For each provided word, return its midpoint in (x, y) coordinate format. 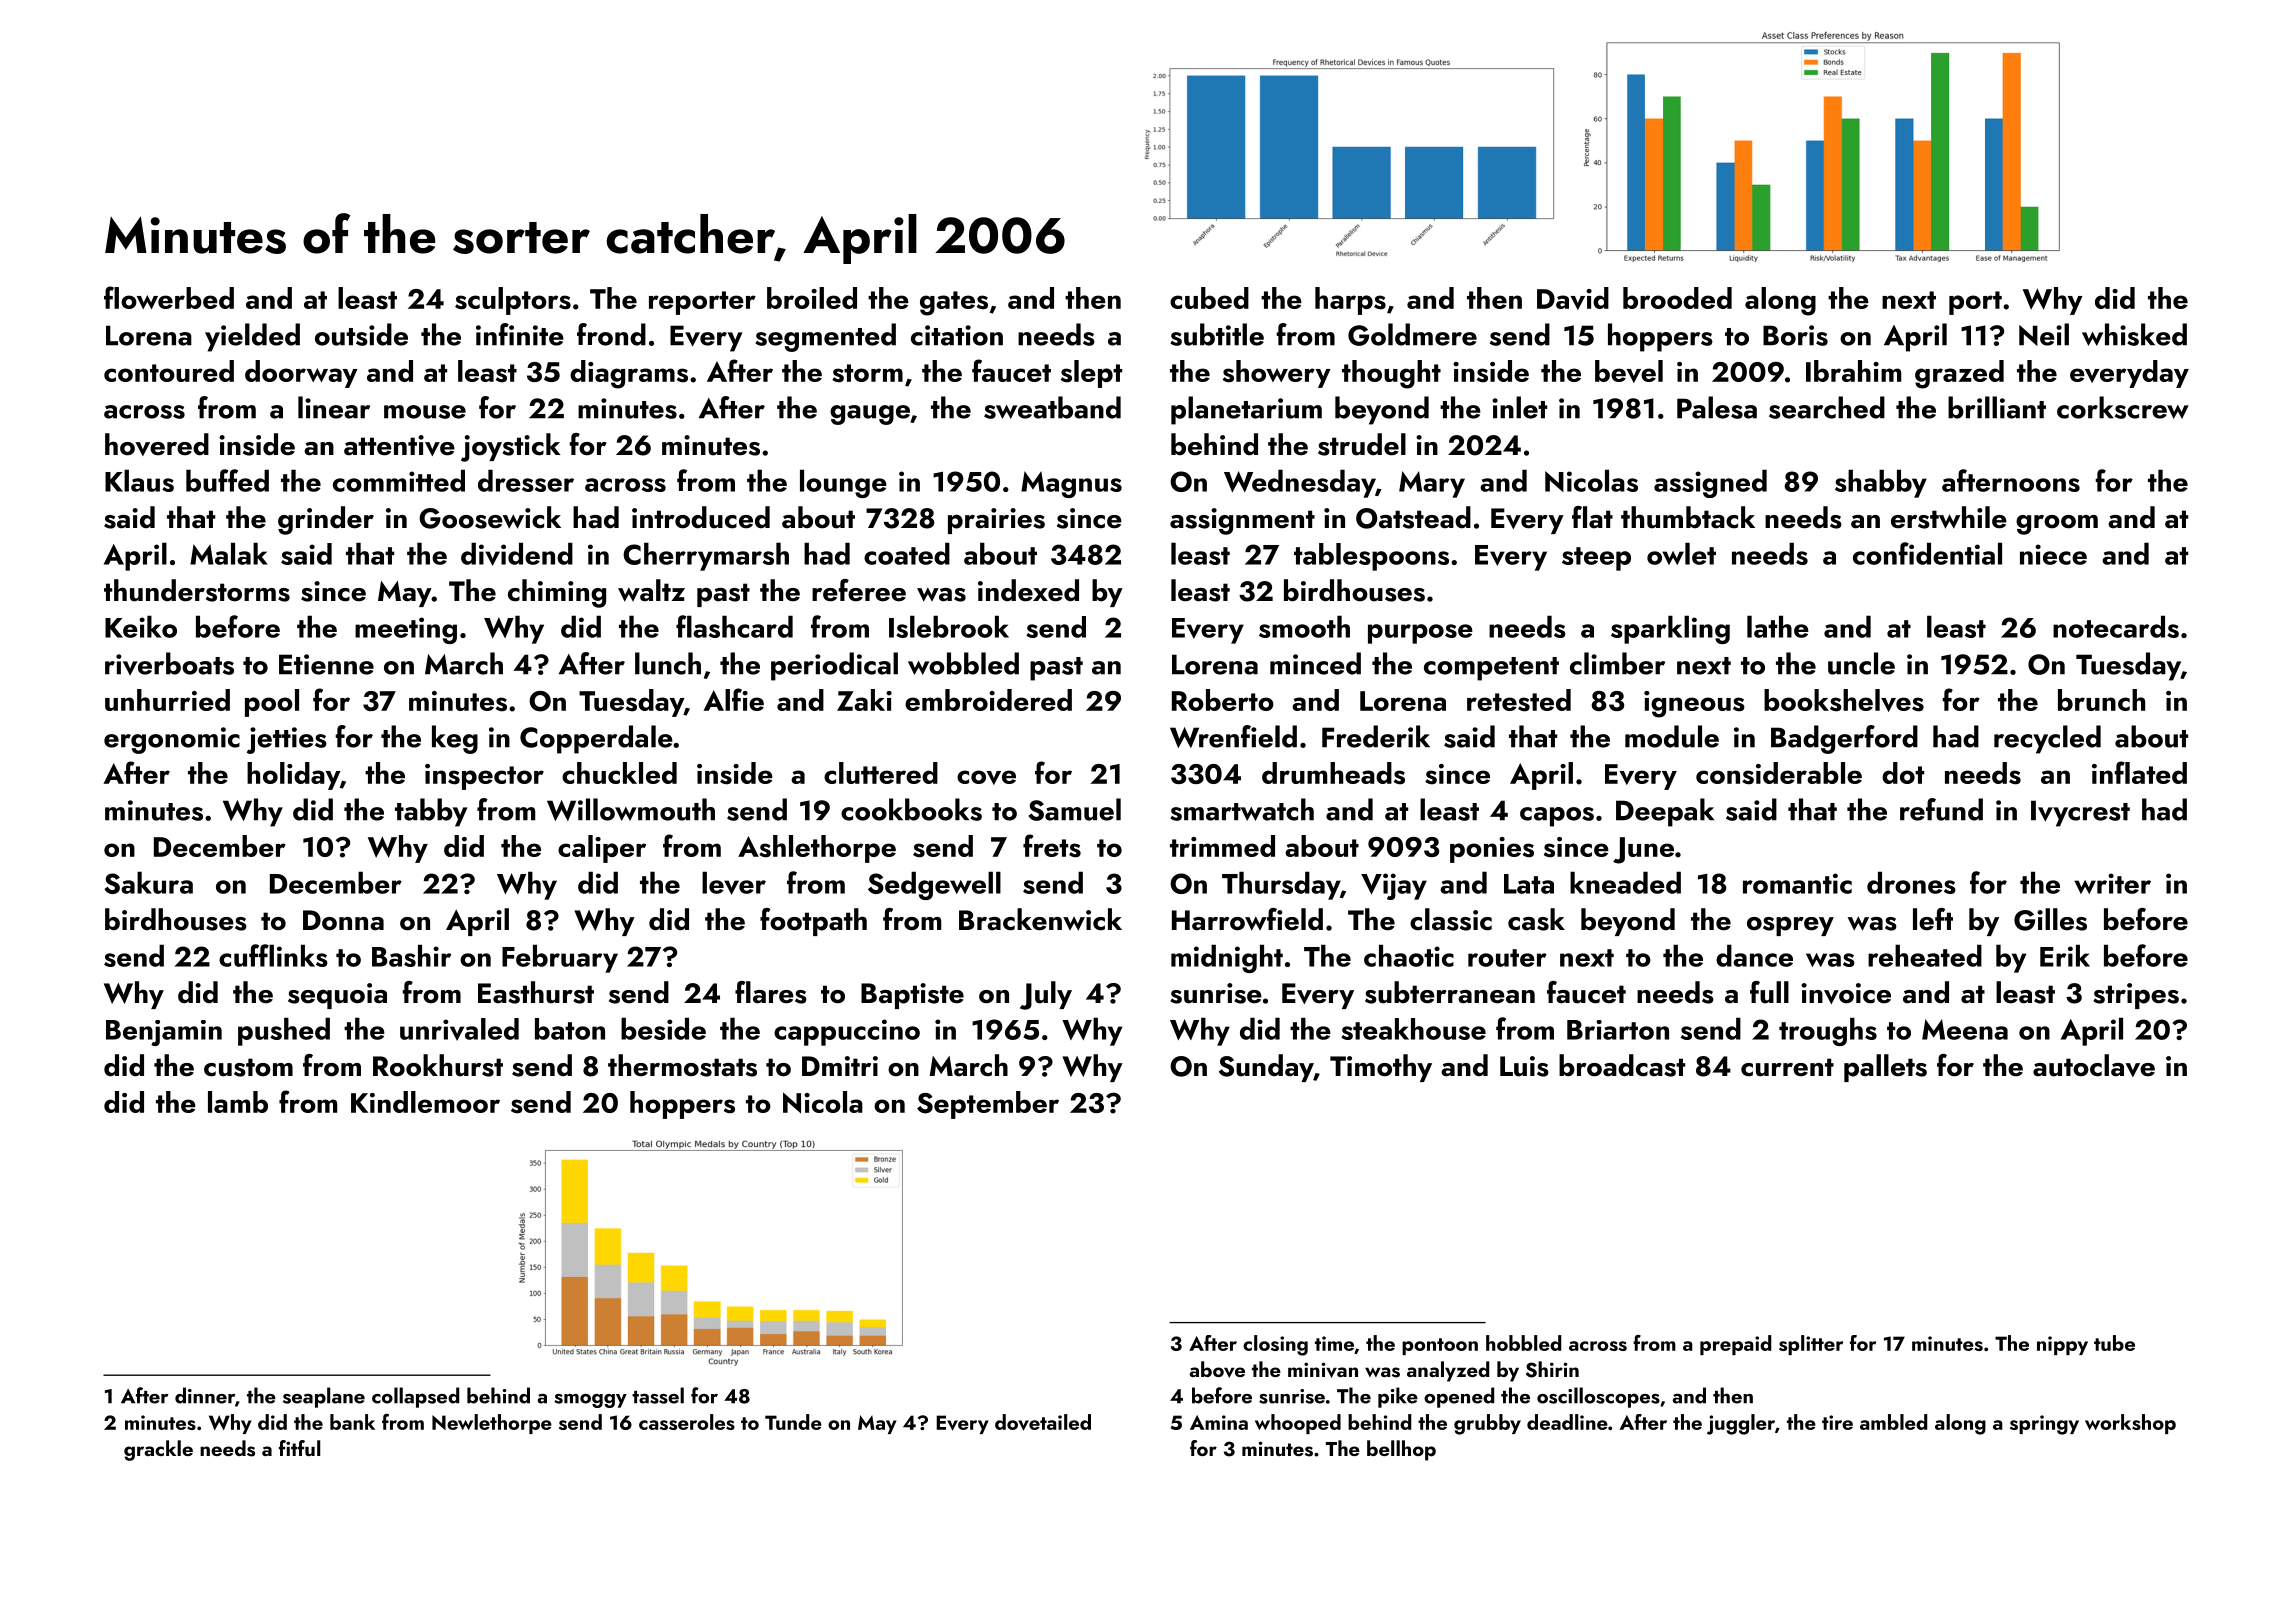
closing (1275, 1345)
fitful (299, 1448)
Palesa (1717, 407)
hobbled (1523, 1343)
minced (1315, 663)
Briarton (1618, 1030)
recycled (2047, 739)
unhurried (167, 700)
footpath (813, 922)
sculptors (513, 301)
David (1573, 298)
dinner (205, 1395)
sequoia (337, 996)
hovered (157, 444)
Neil (2044, 334)
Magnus (1071, 484)
